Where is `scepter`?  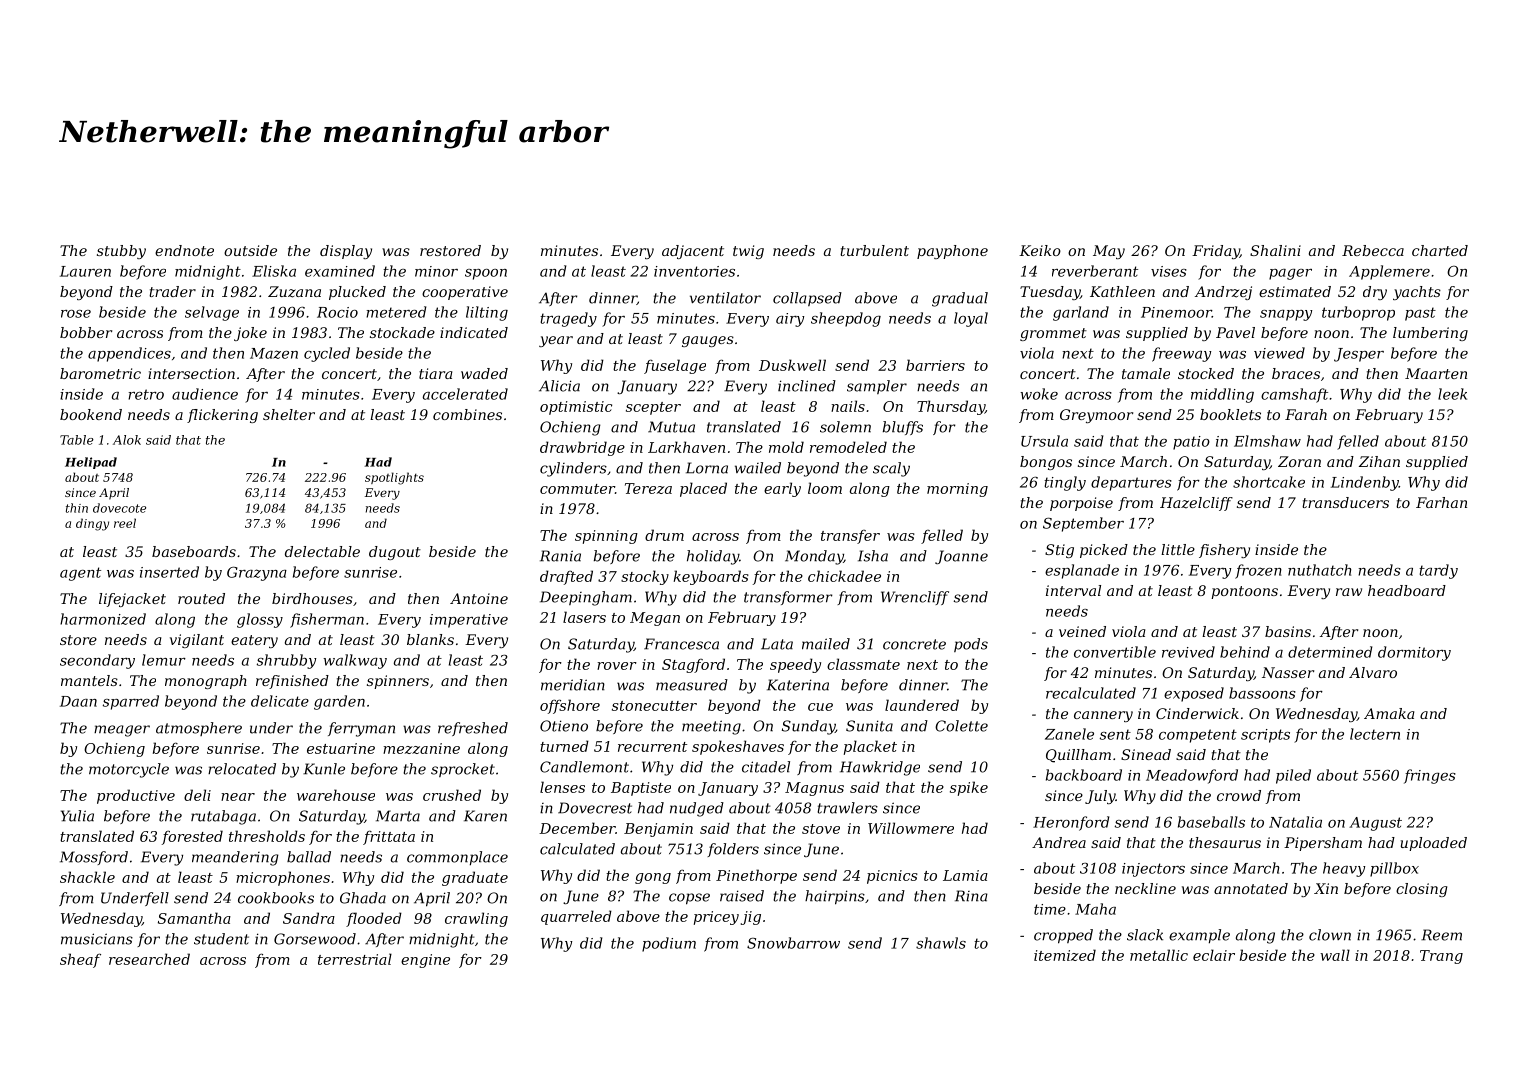
scepter is located at coordinates (653, 408).
